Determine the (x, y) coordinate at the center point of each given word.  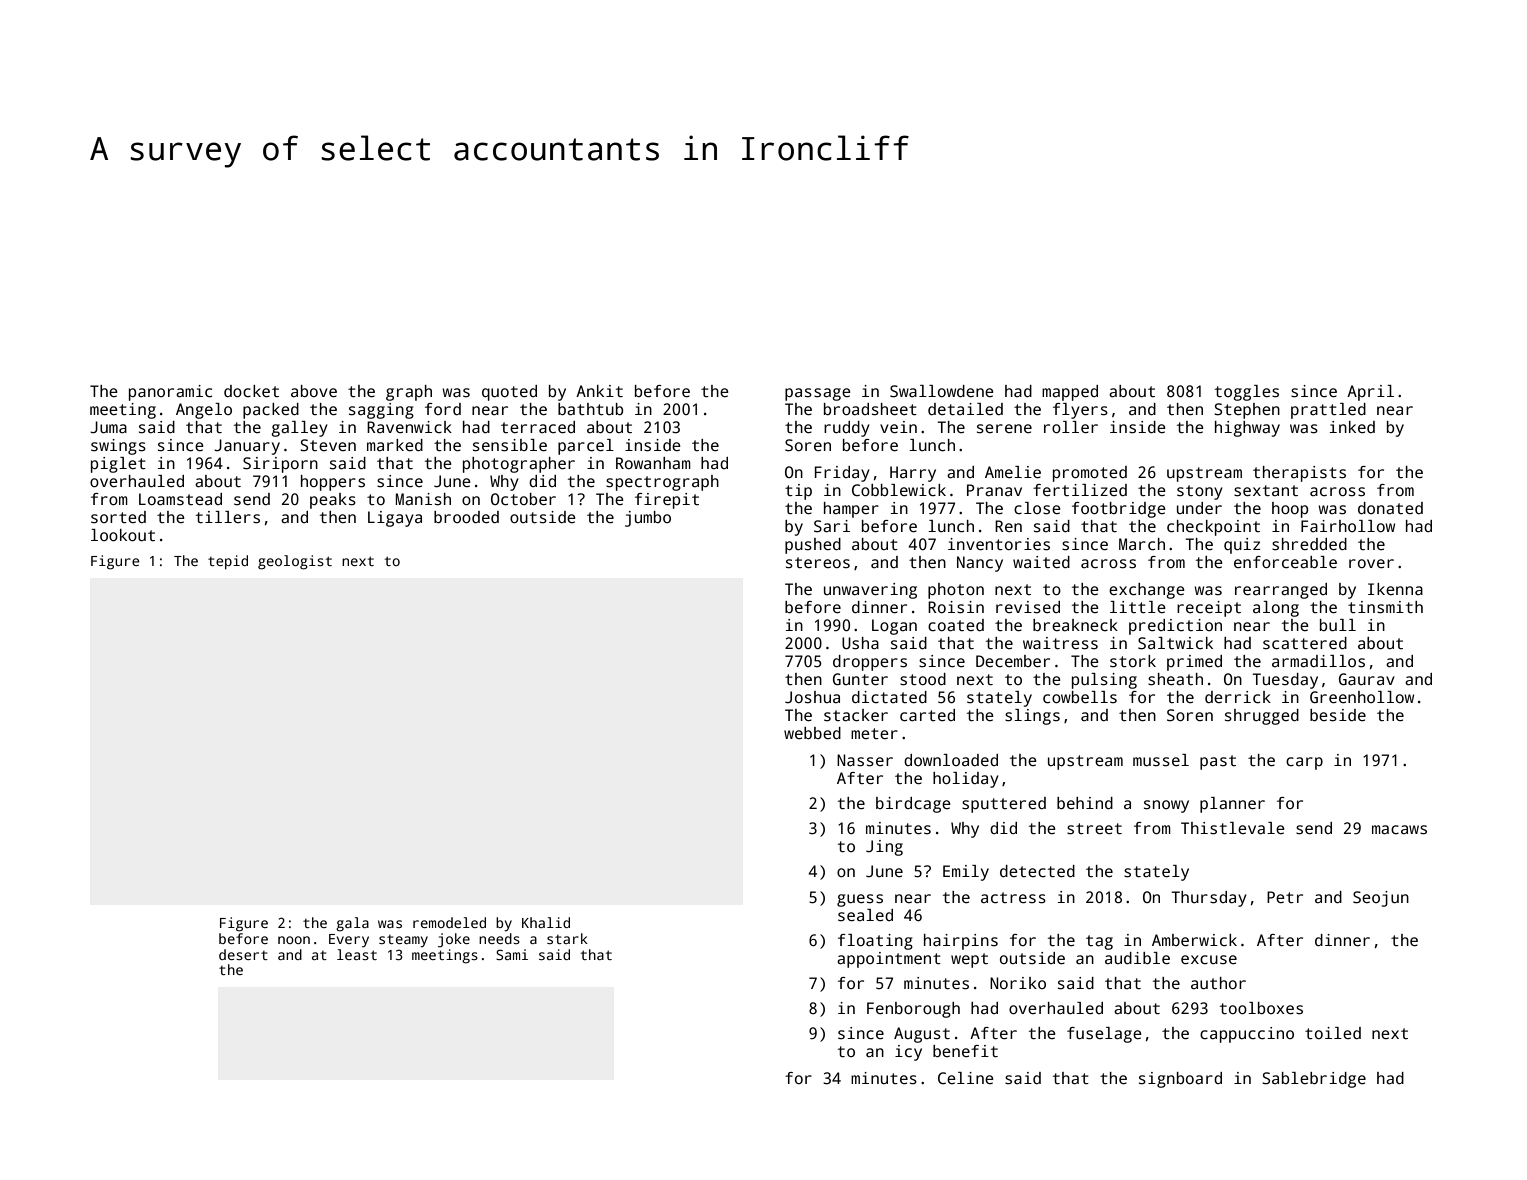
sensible (510, 445)
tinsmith (1385, 607)
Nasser (865, 760)
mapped (1070, 393)
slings (1032, 717)
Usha (860, 643)
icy (908, 1053)
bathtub (590, 409)
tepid (228, 562)
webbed (812, 733)
